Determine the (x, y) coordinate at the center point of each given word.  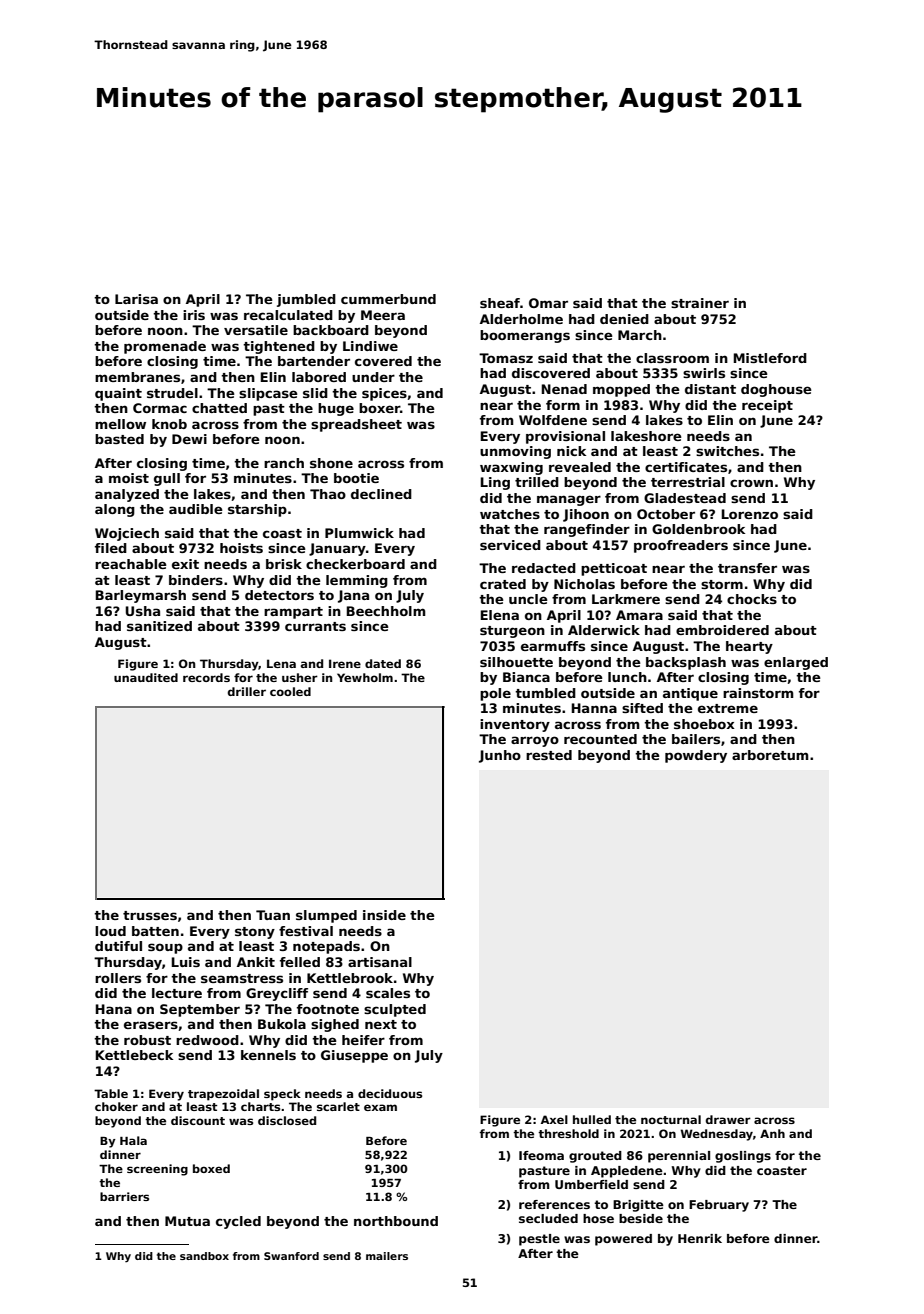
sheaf (500, 303)
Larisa (136, 299)
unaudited (146, 677)
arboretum (770, 755)
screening (157, 1170)
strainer (700, 303)
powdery (696, 756)
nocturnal (671, 1119)
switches (727, 451)
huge (336, 409)
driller (247, 691)
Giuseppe (354, 1056)
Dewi (189, 439)
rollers (118, 978)
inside (384, 915)
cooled (290, 691)
